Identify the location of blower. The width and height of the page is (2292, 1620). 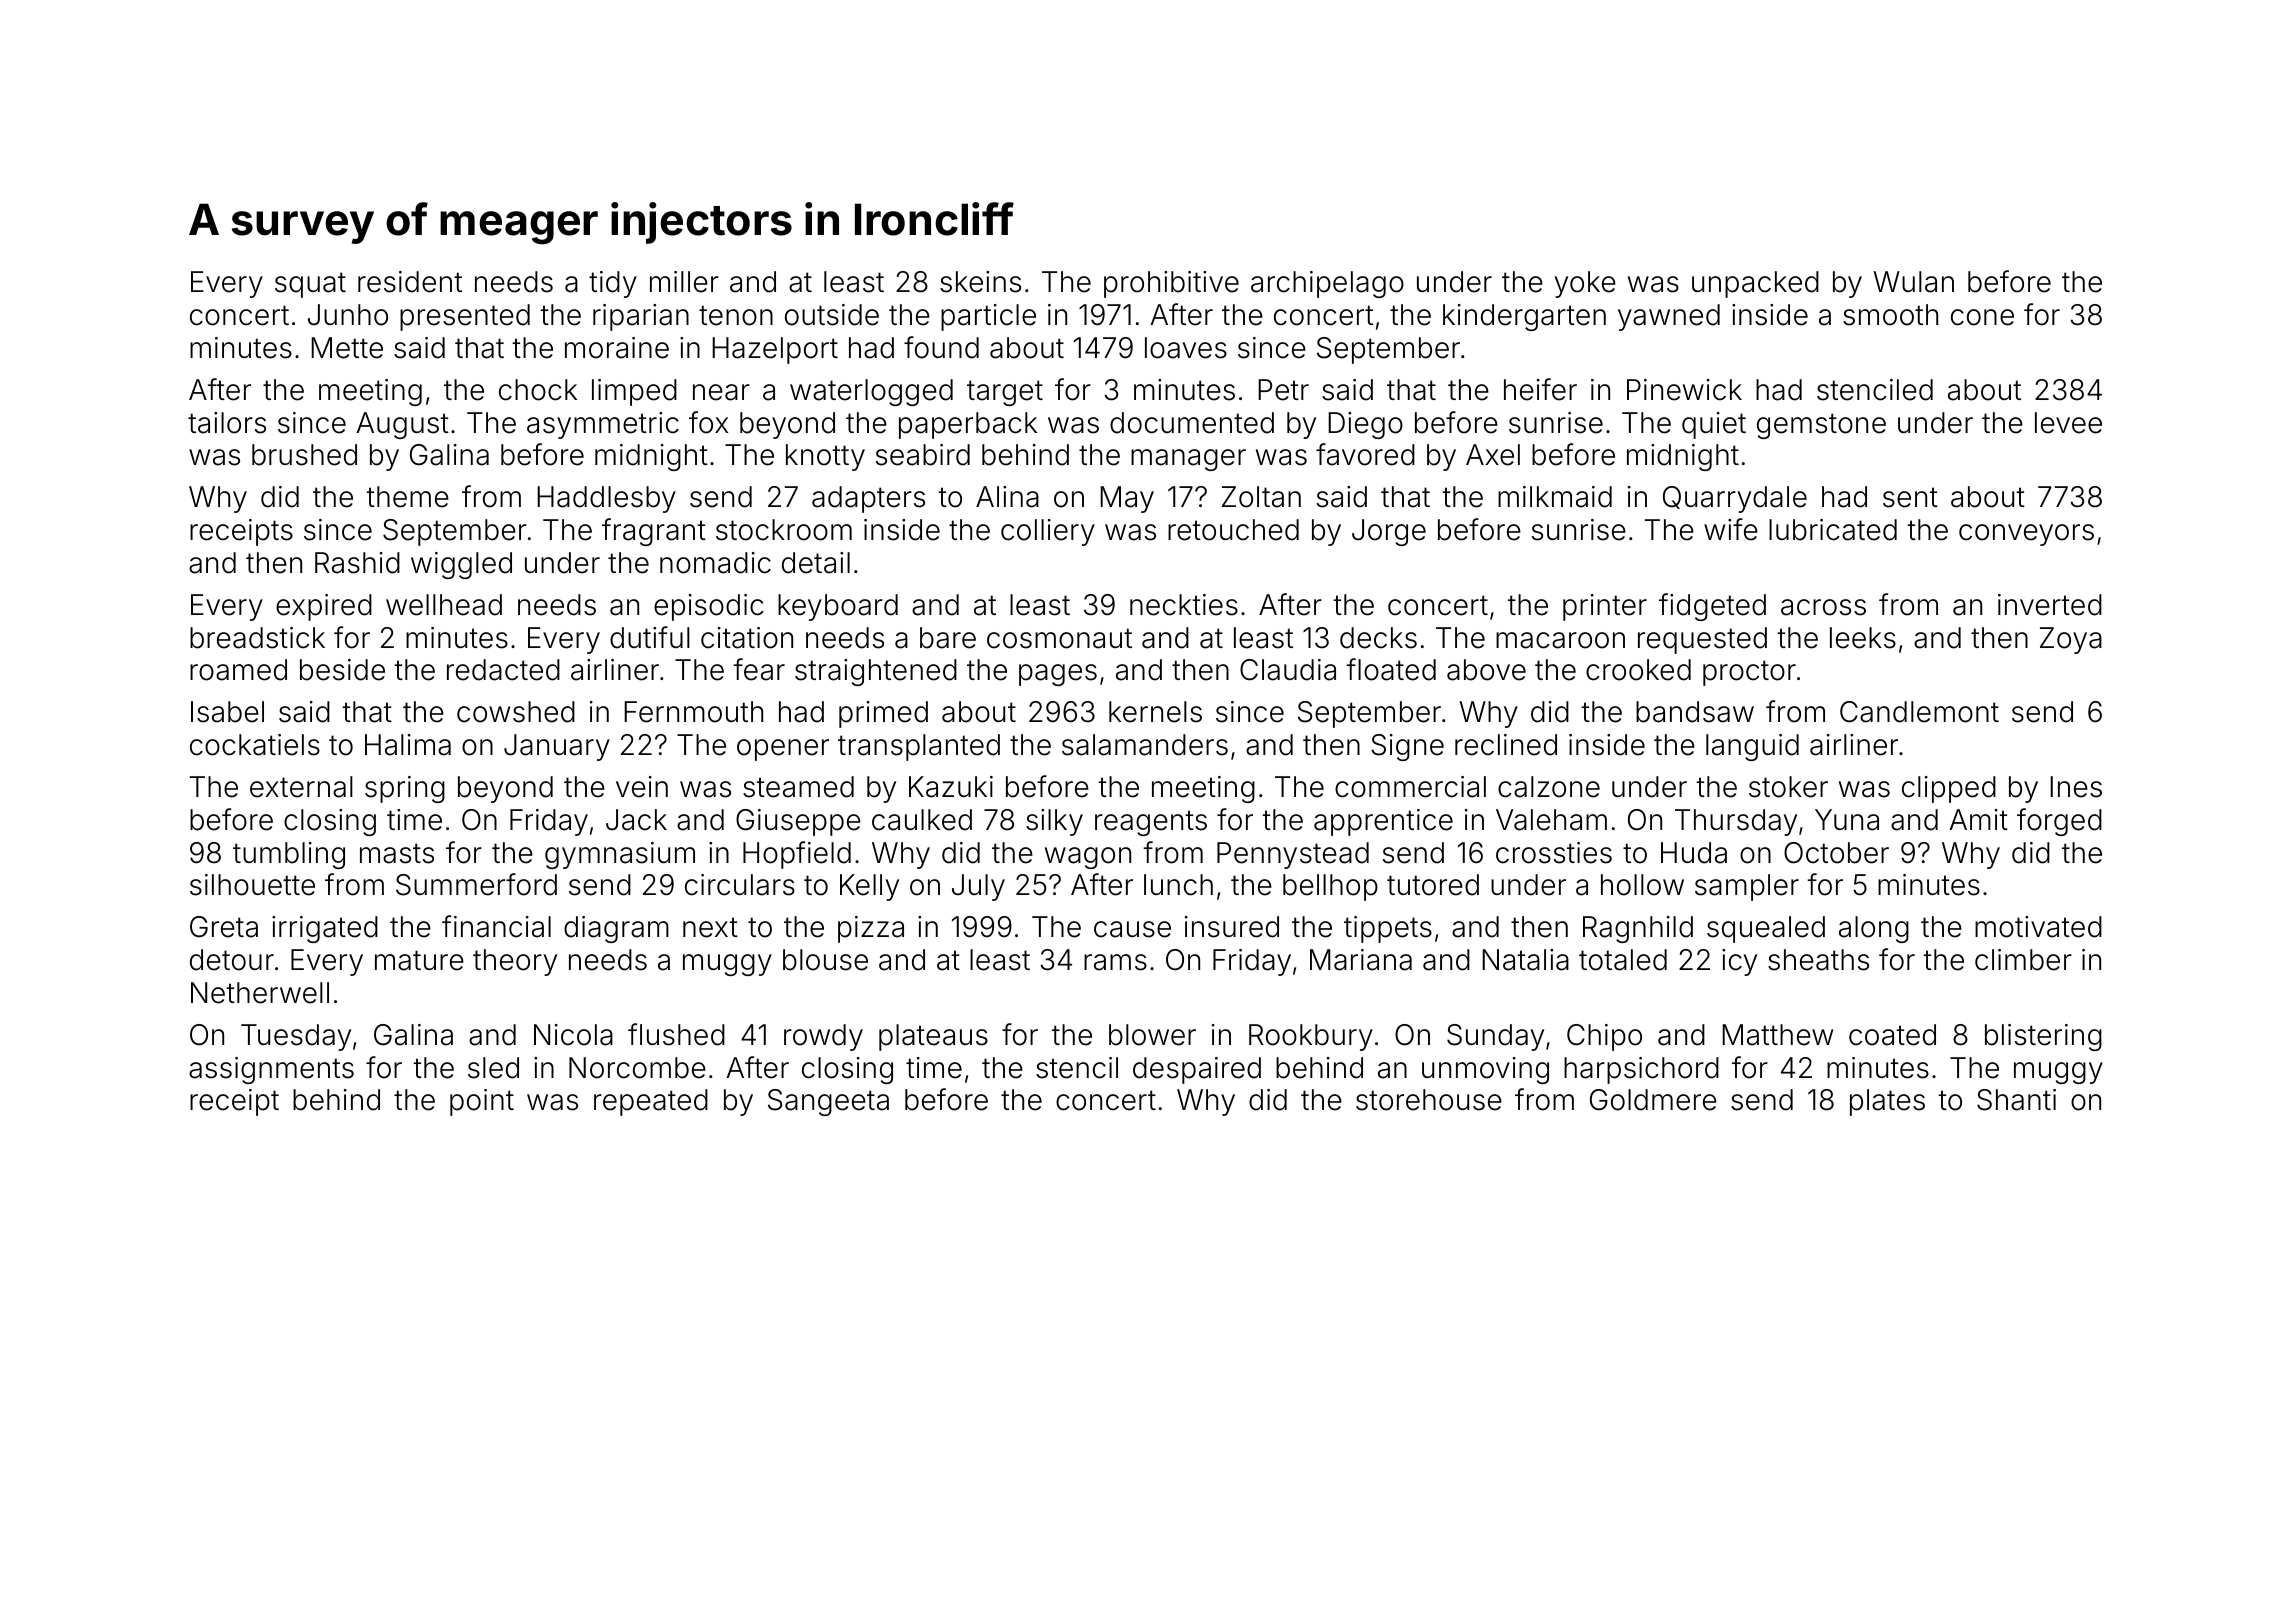
(1152, 1035).
